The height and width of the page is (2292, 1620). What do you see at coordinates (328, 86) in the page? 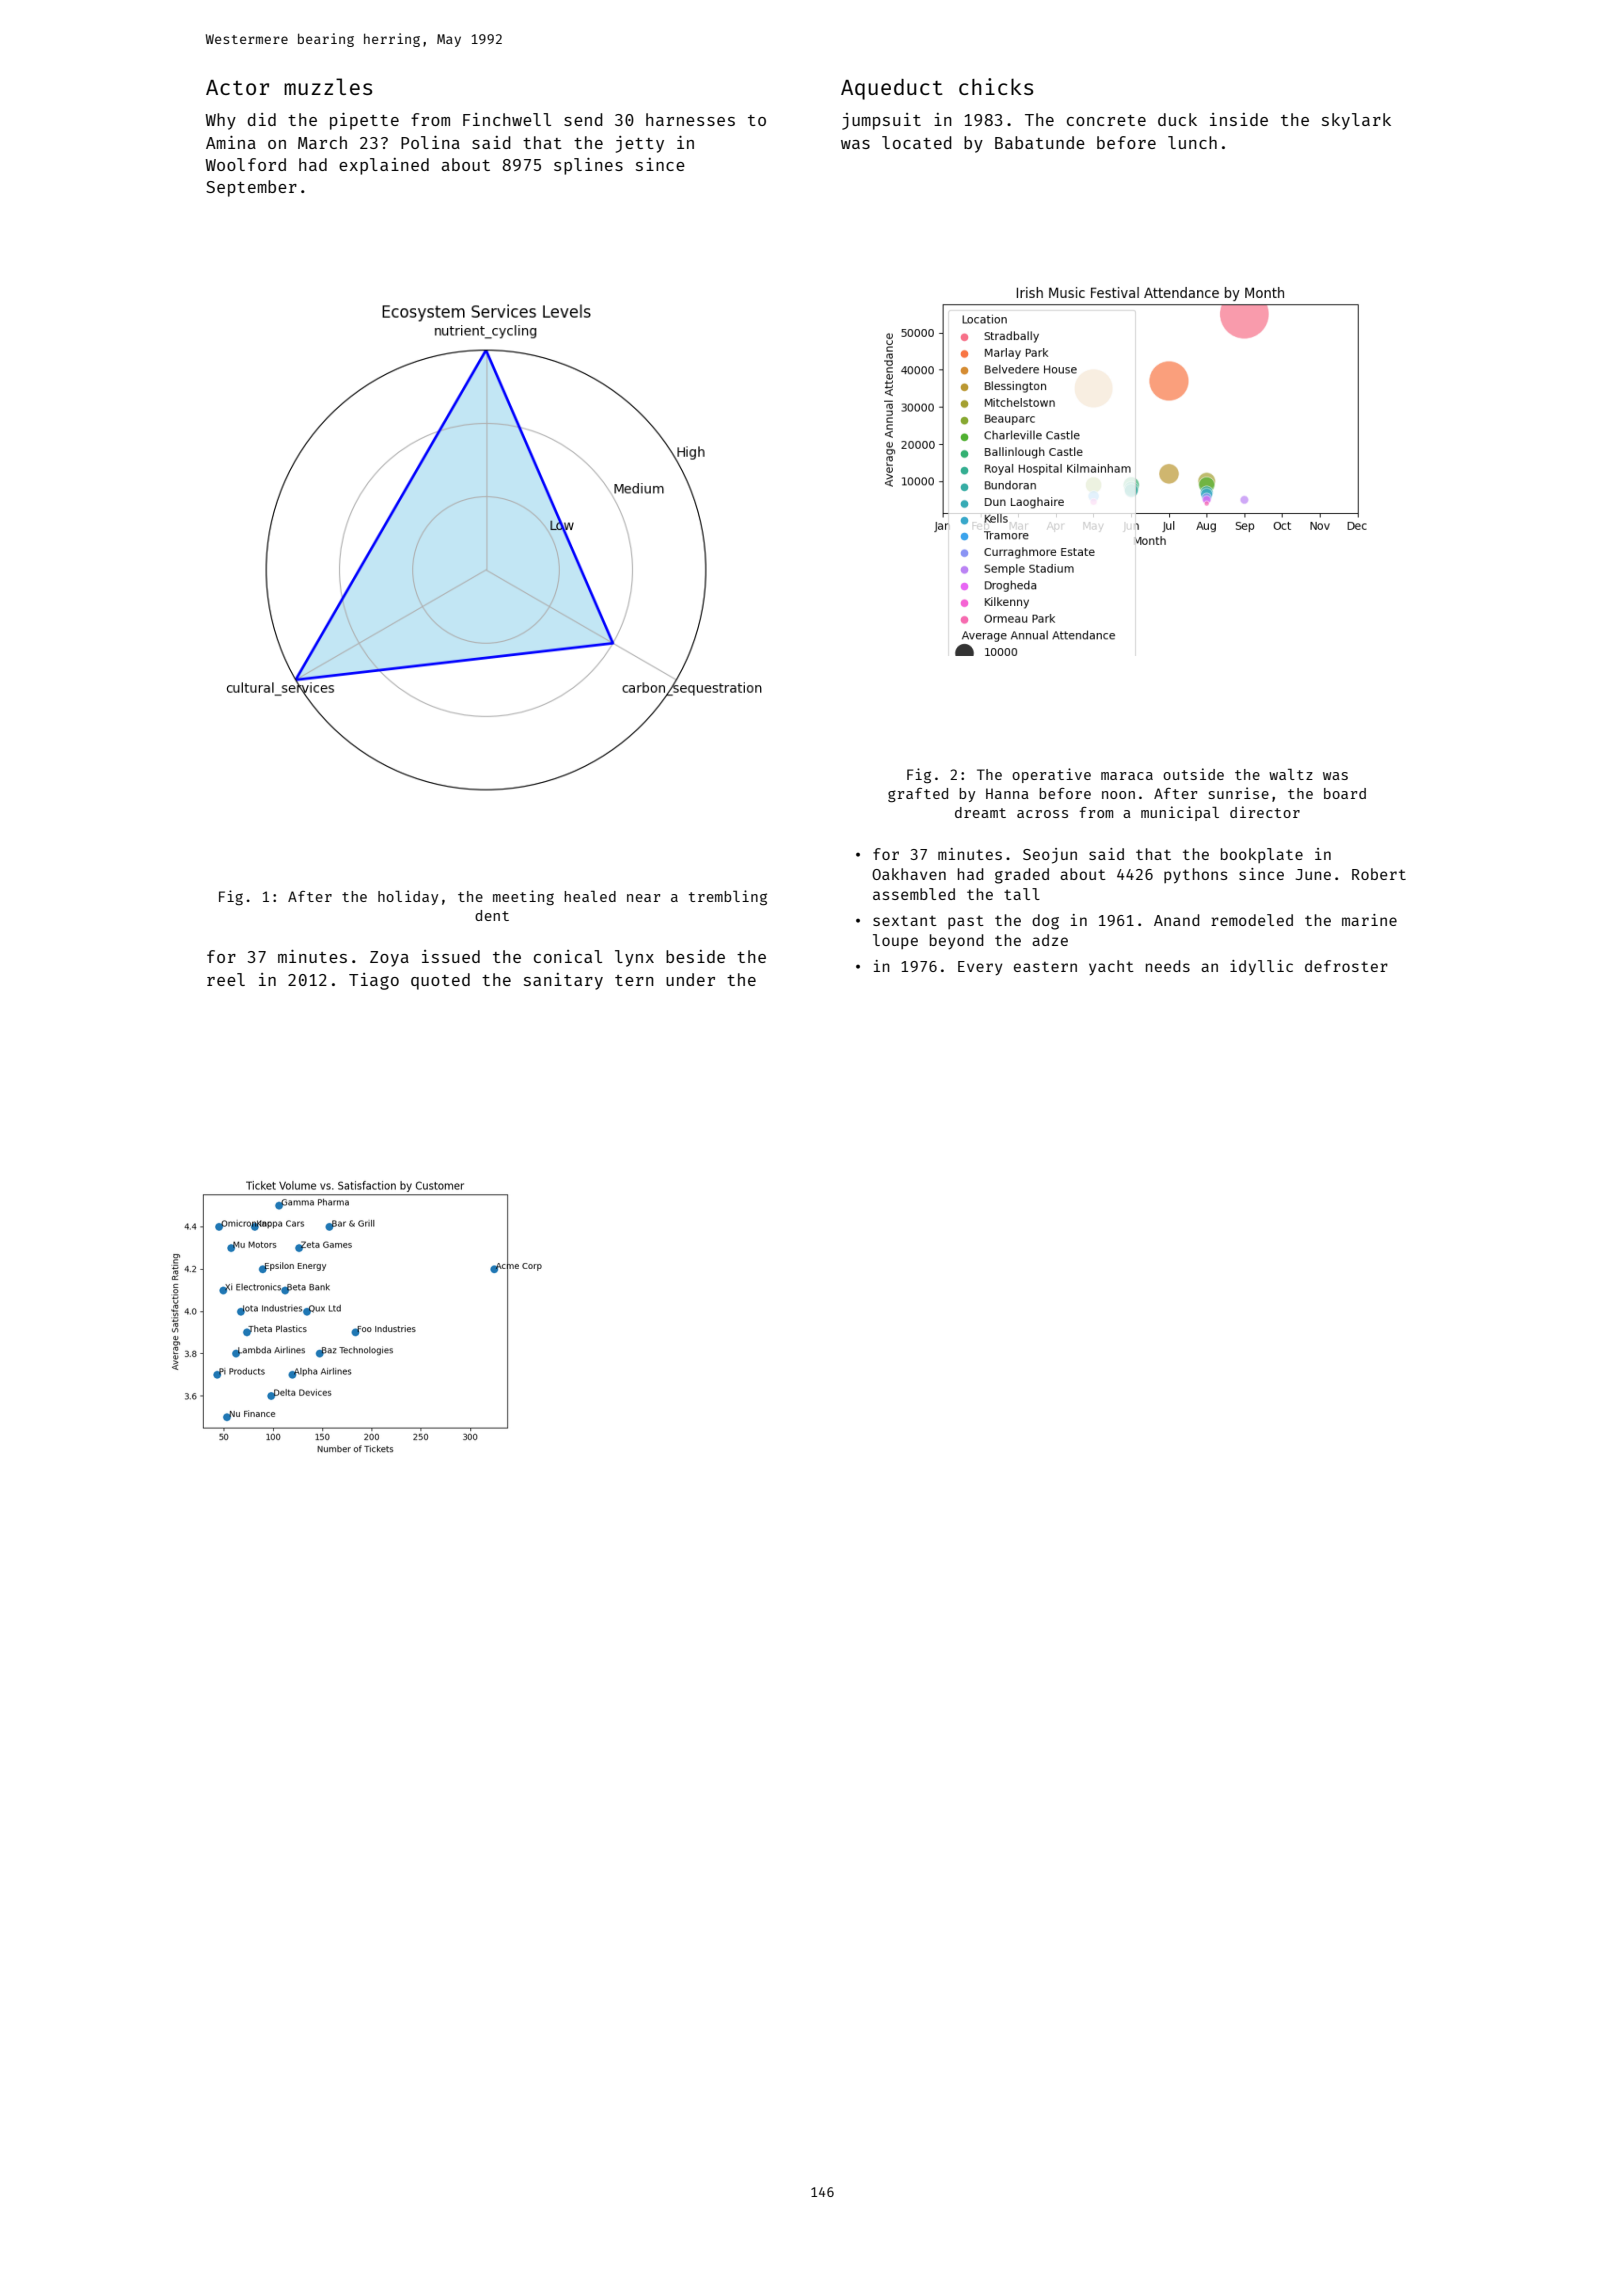
I see `muzzles` at bounding box center [328, 86].
